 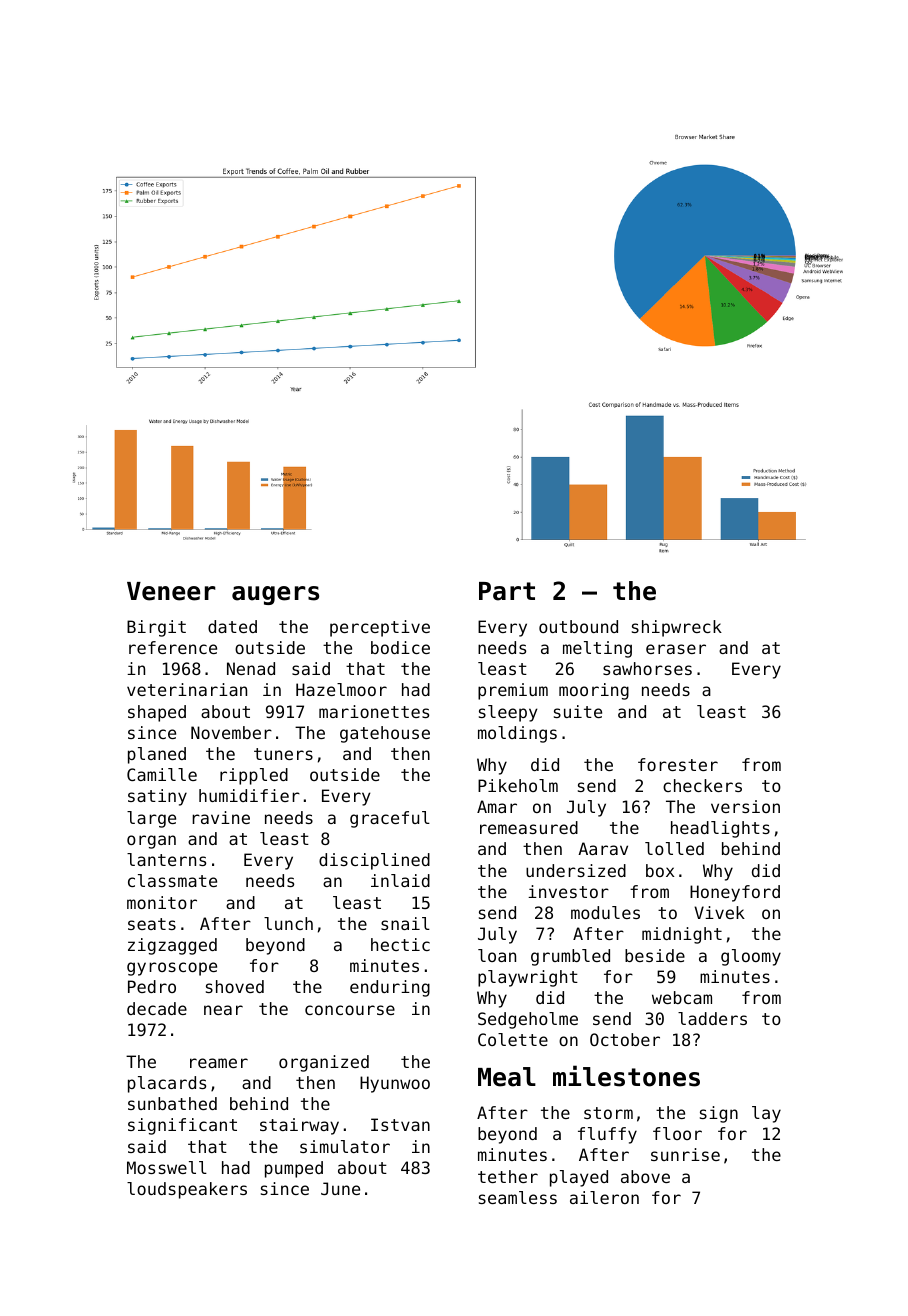 I want to click on pumped, so click(x=294, y=1169).
